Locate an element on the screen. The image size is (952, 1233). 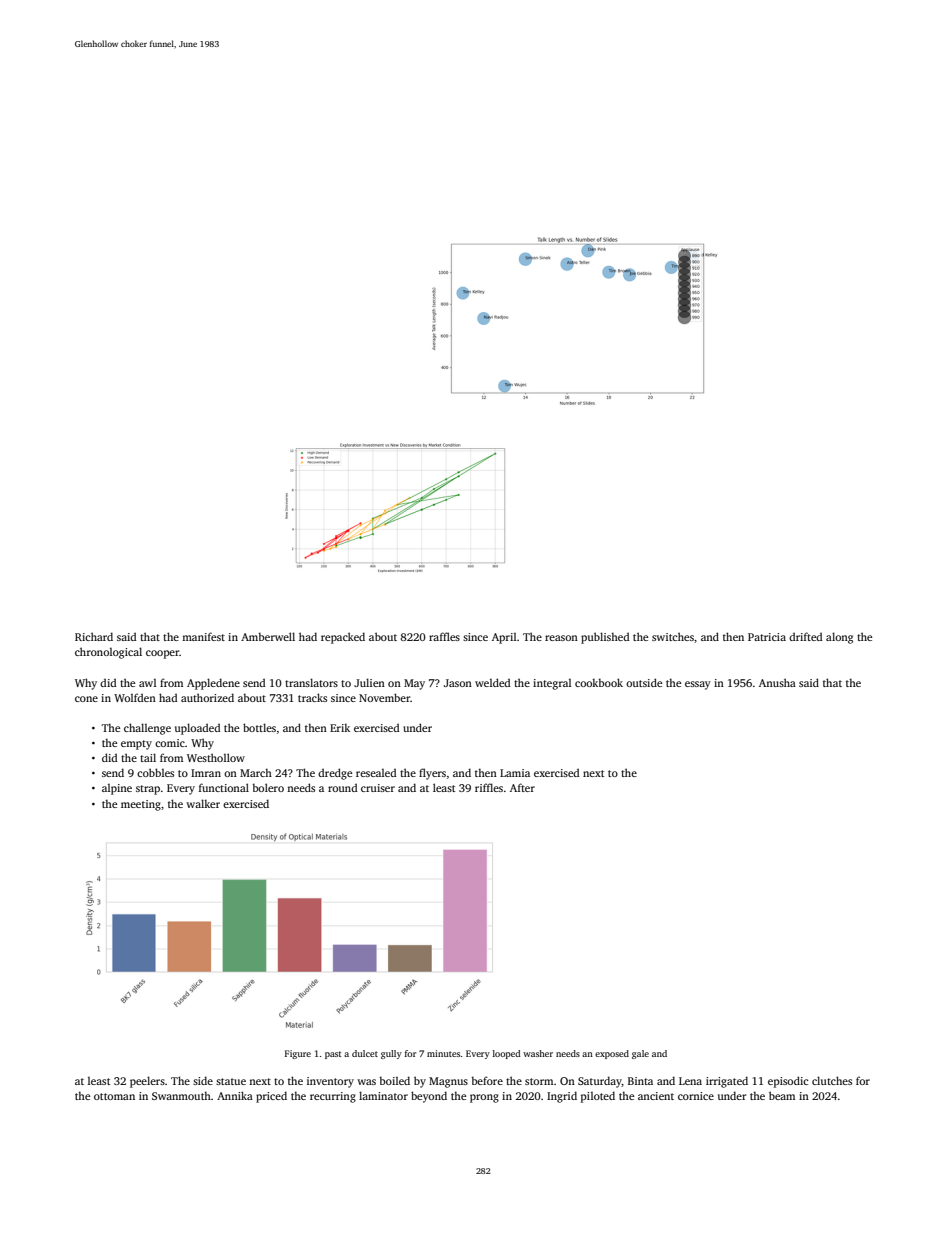
repacked is located at coordinates (343, 638).
